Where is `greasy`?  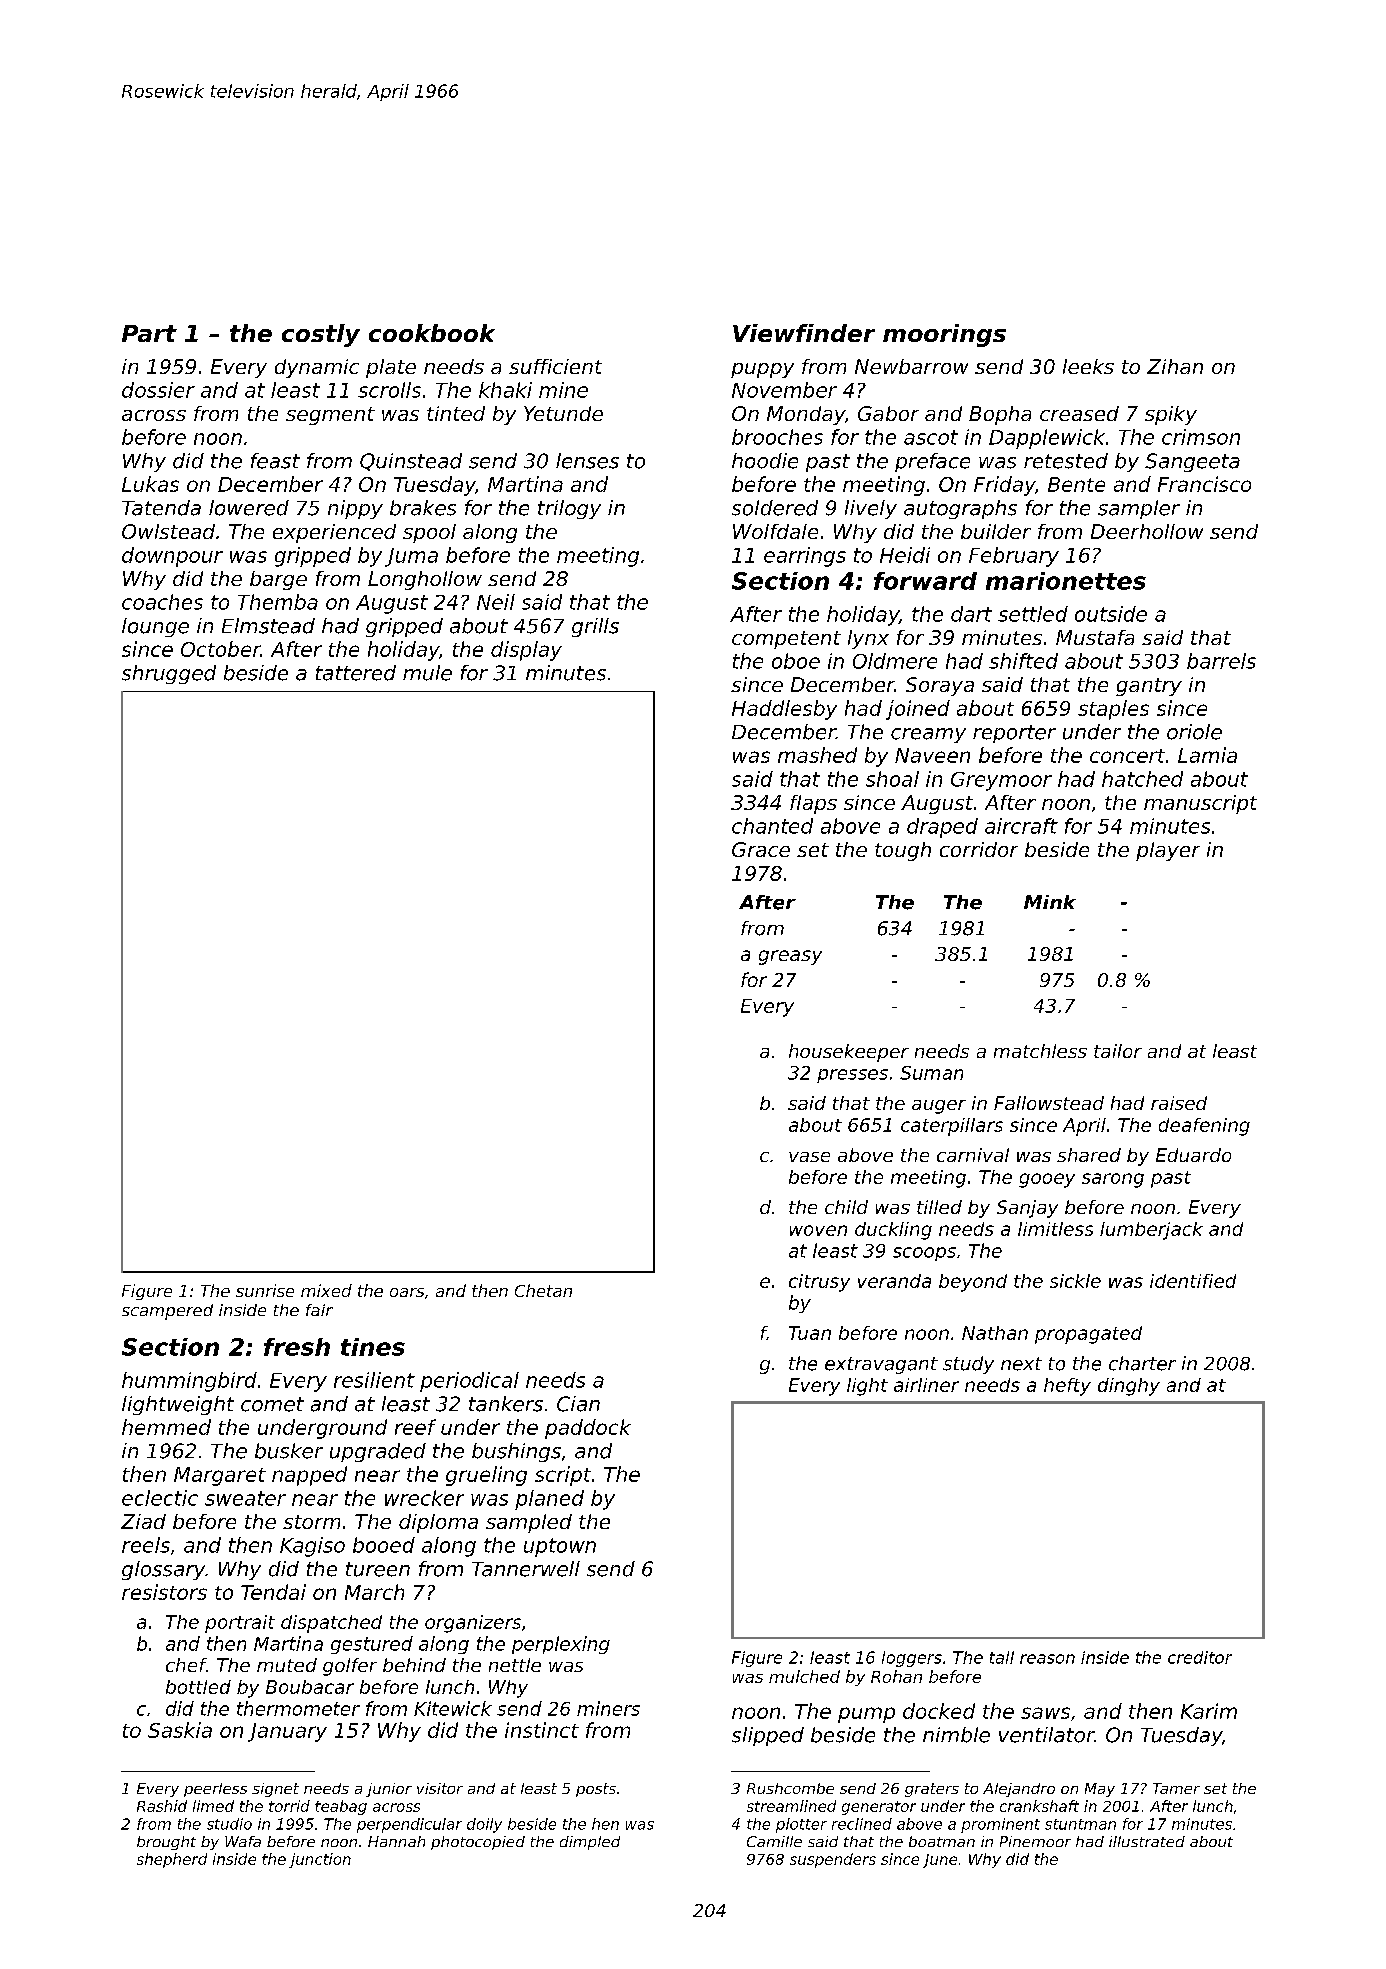
greasy is located at coordinates (790, 957).
